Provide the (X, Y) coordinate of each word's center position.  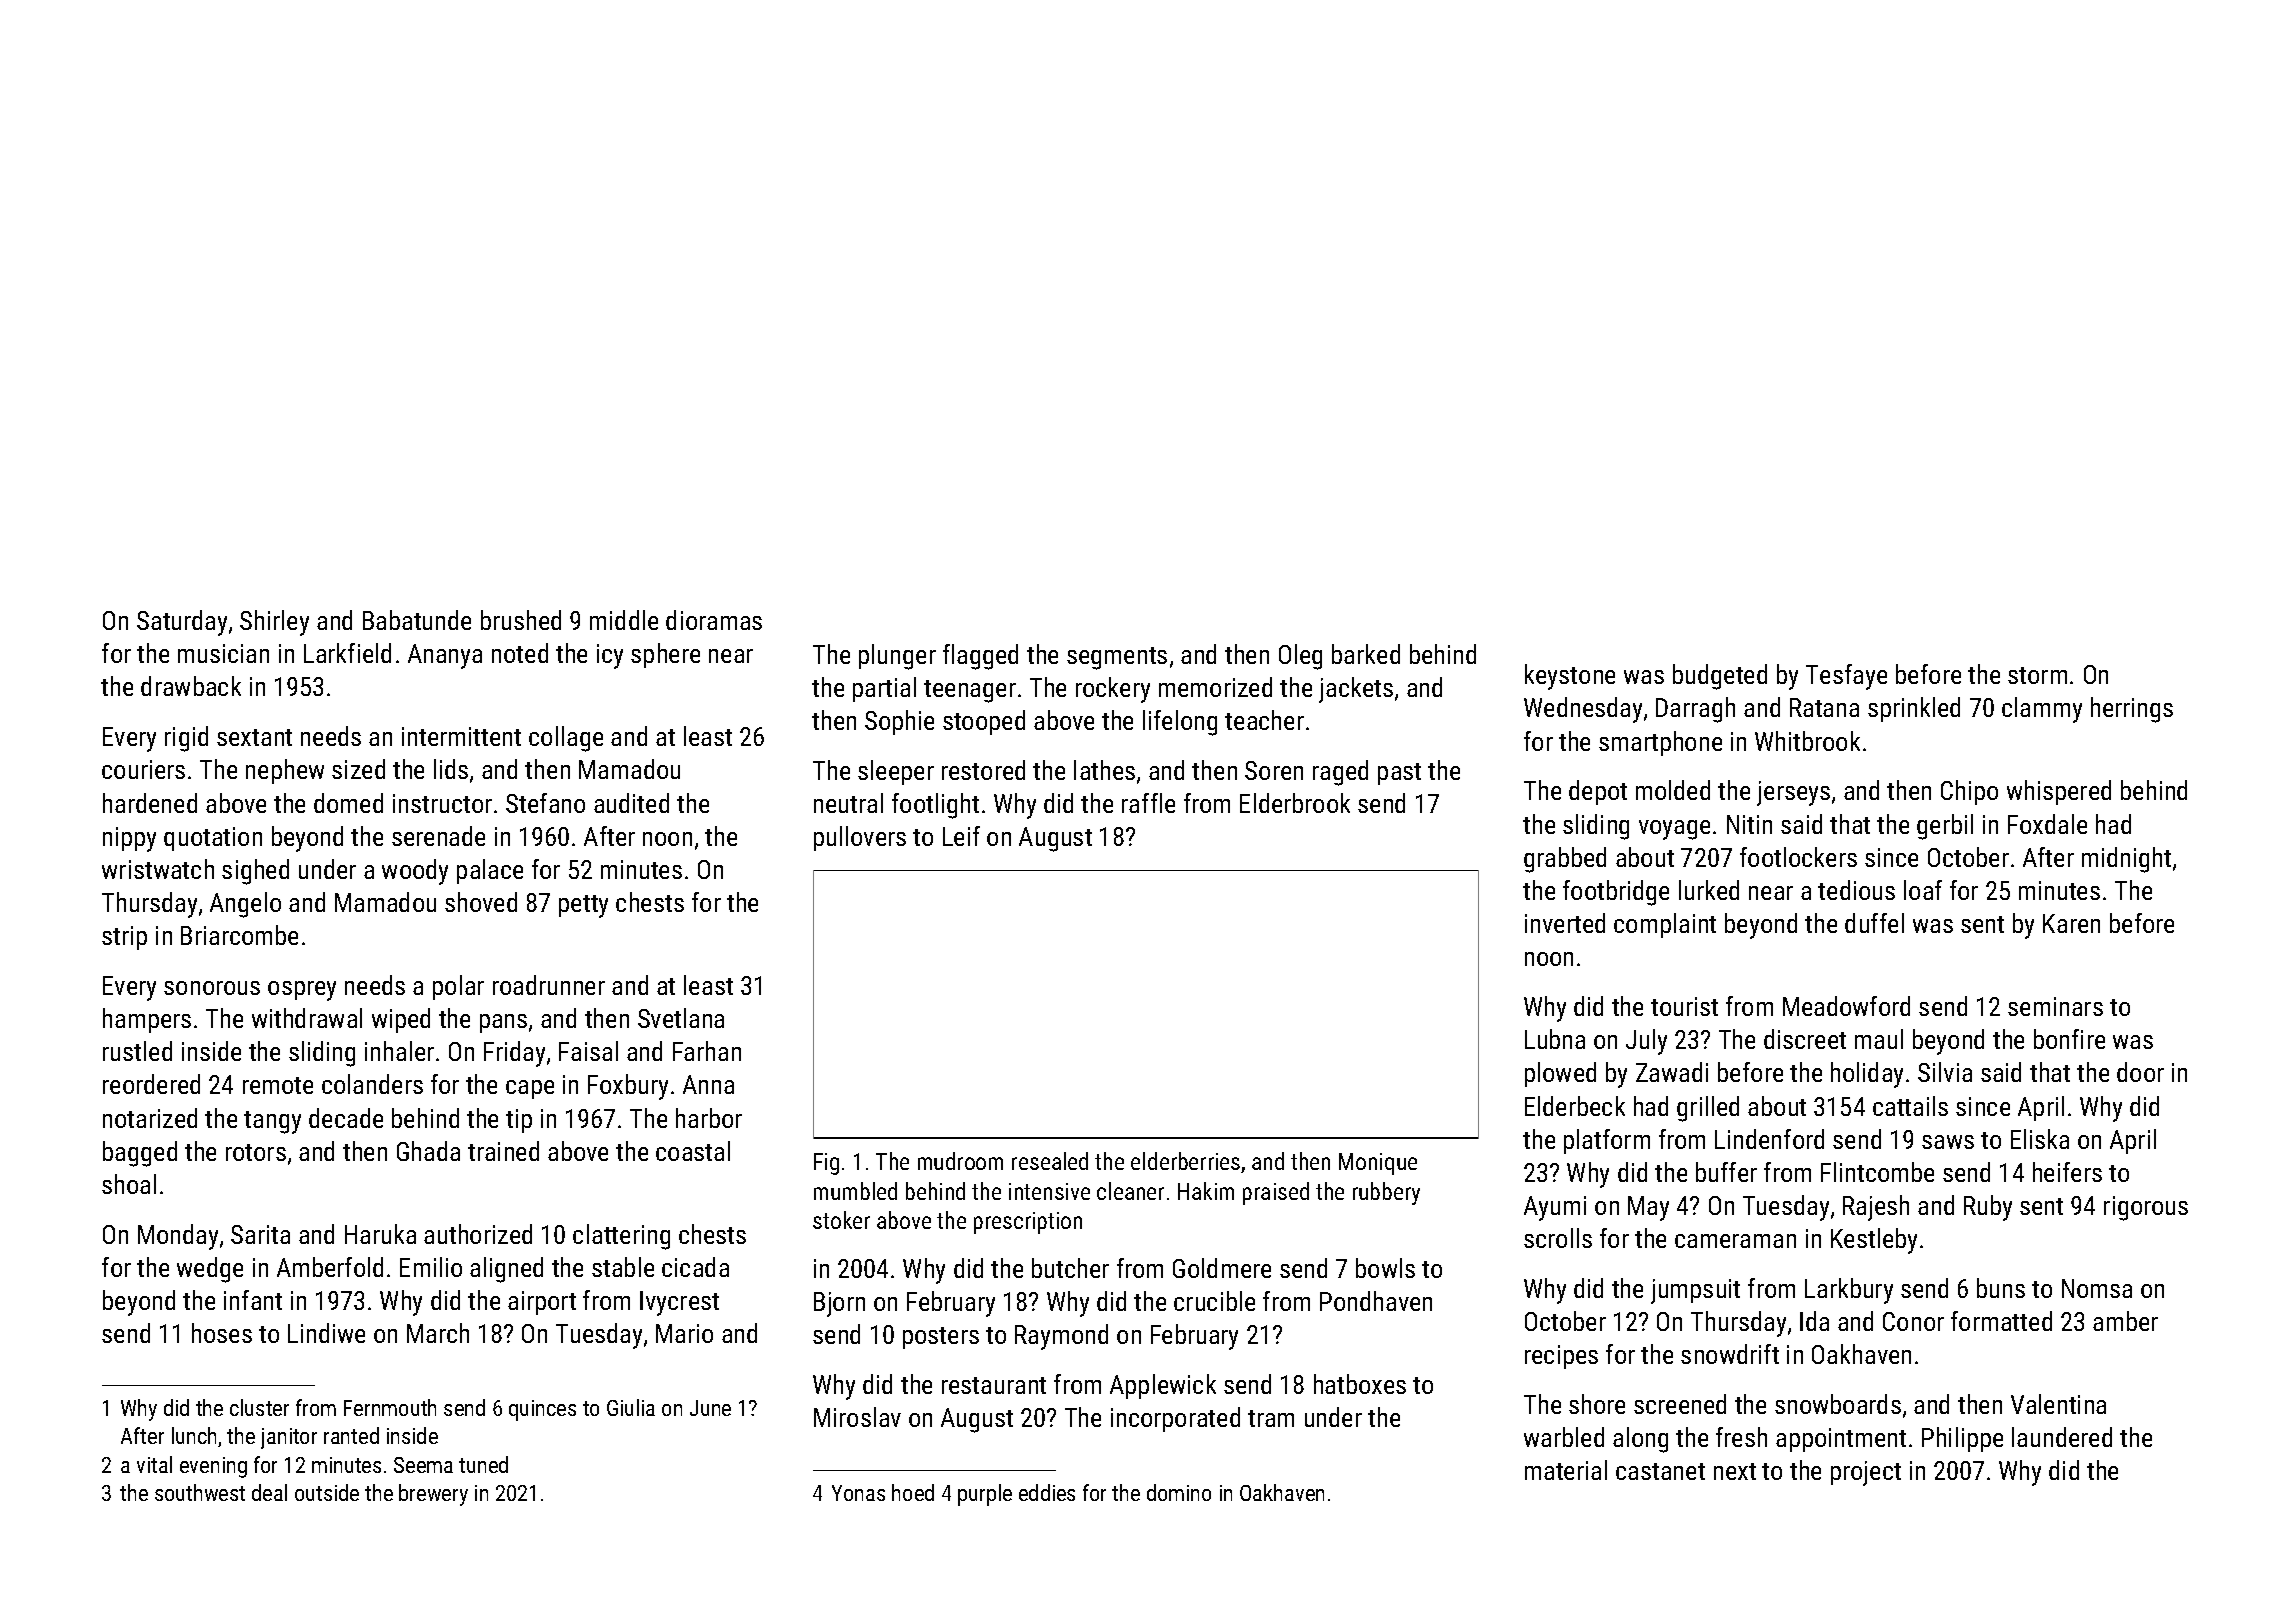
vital (154, 1464)
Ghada (428, 1151)
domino (1179, 1492)
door (2140, 1072)
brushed (521, 620)
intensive (1049, 1191)
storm (2037, 675)
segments (1117, 658)
